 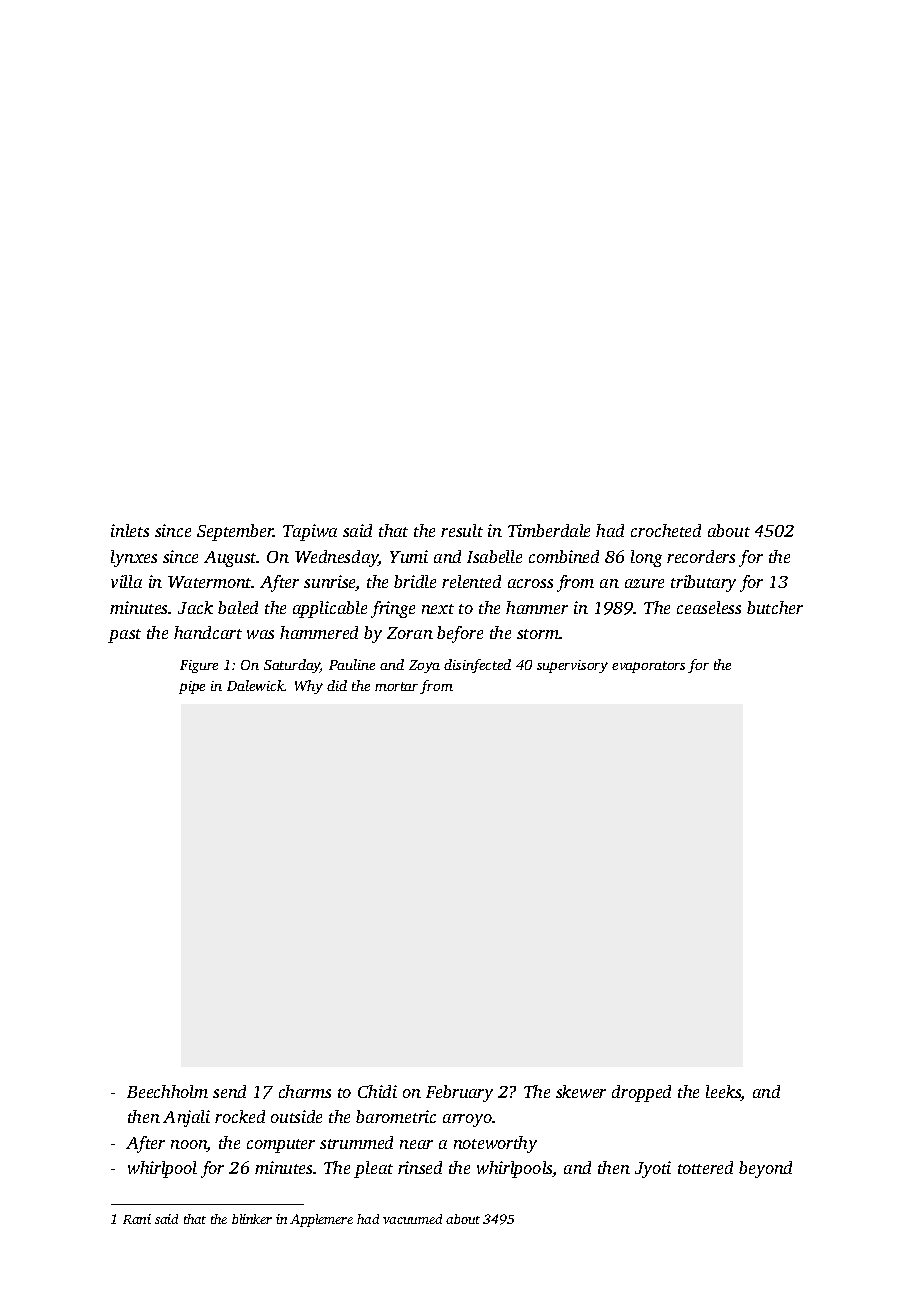 What do you see at coordinates (462, 530) in the screenshot?
I see `result` at bounding box center [462, 530].
